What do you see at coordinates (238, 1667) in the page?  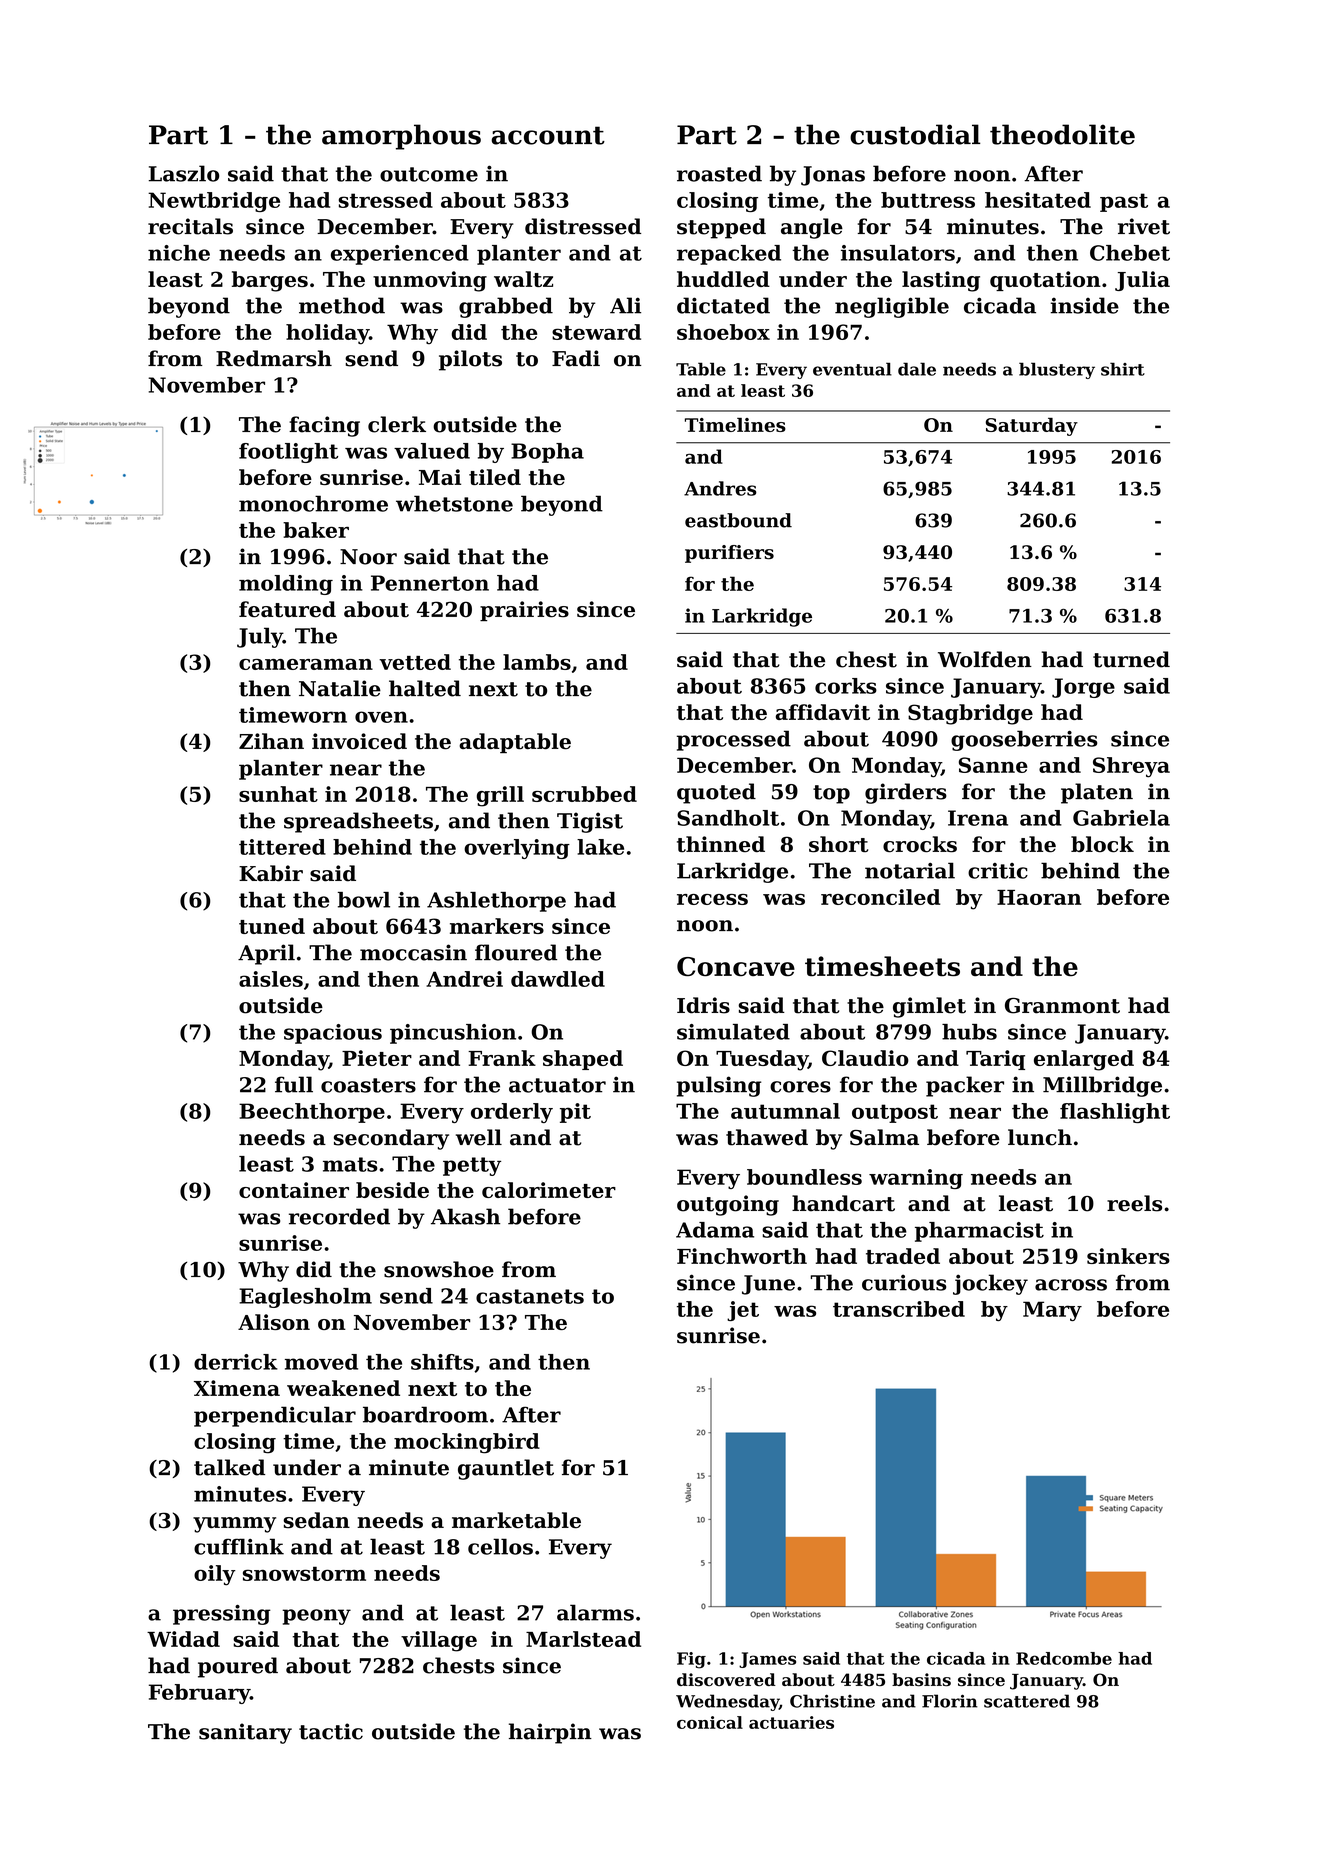 I see `poured` at bounding box center [238, 1667].
